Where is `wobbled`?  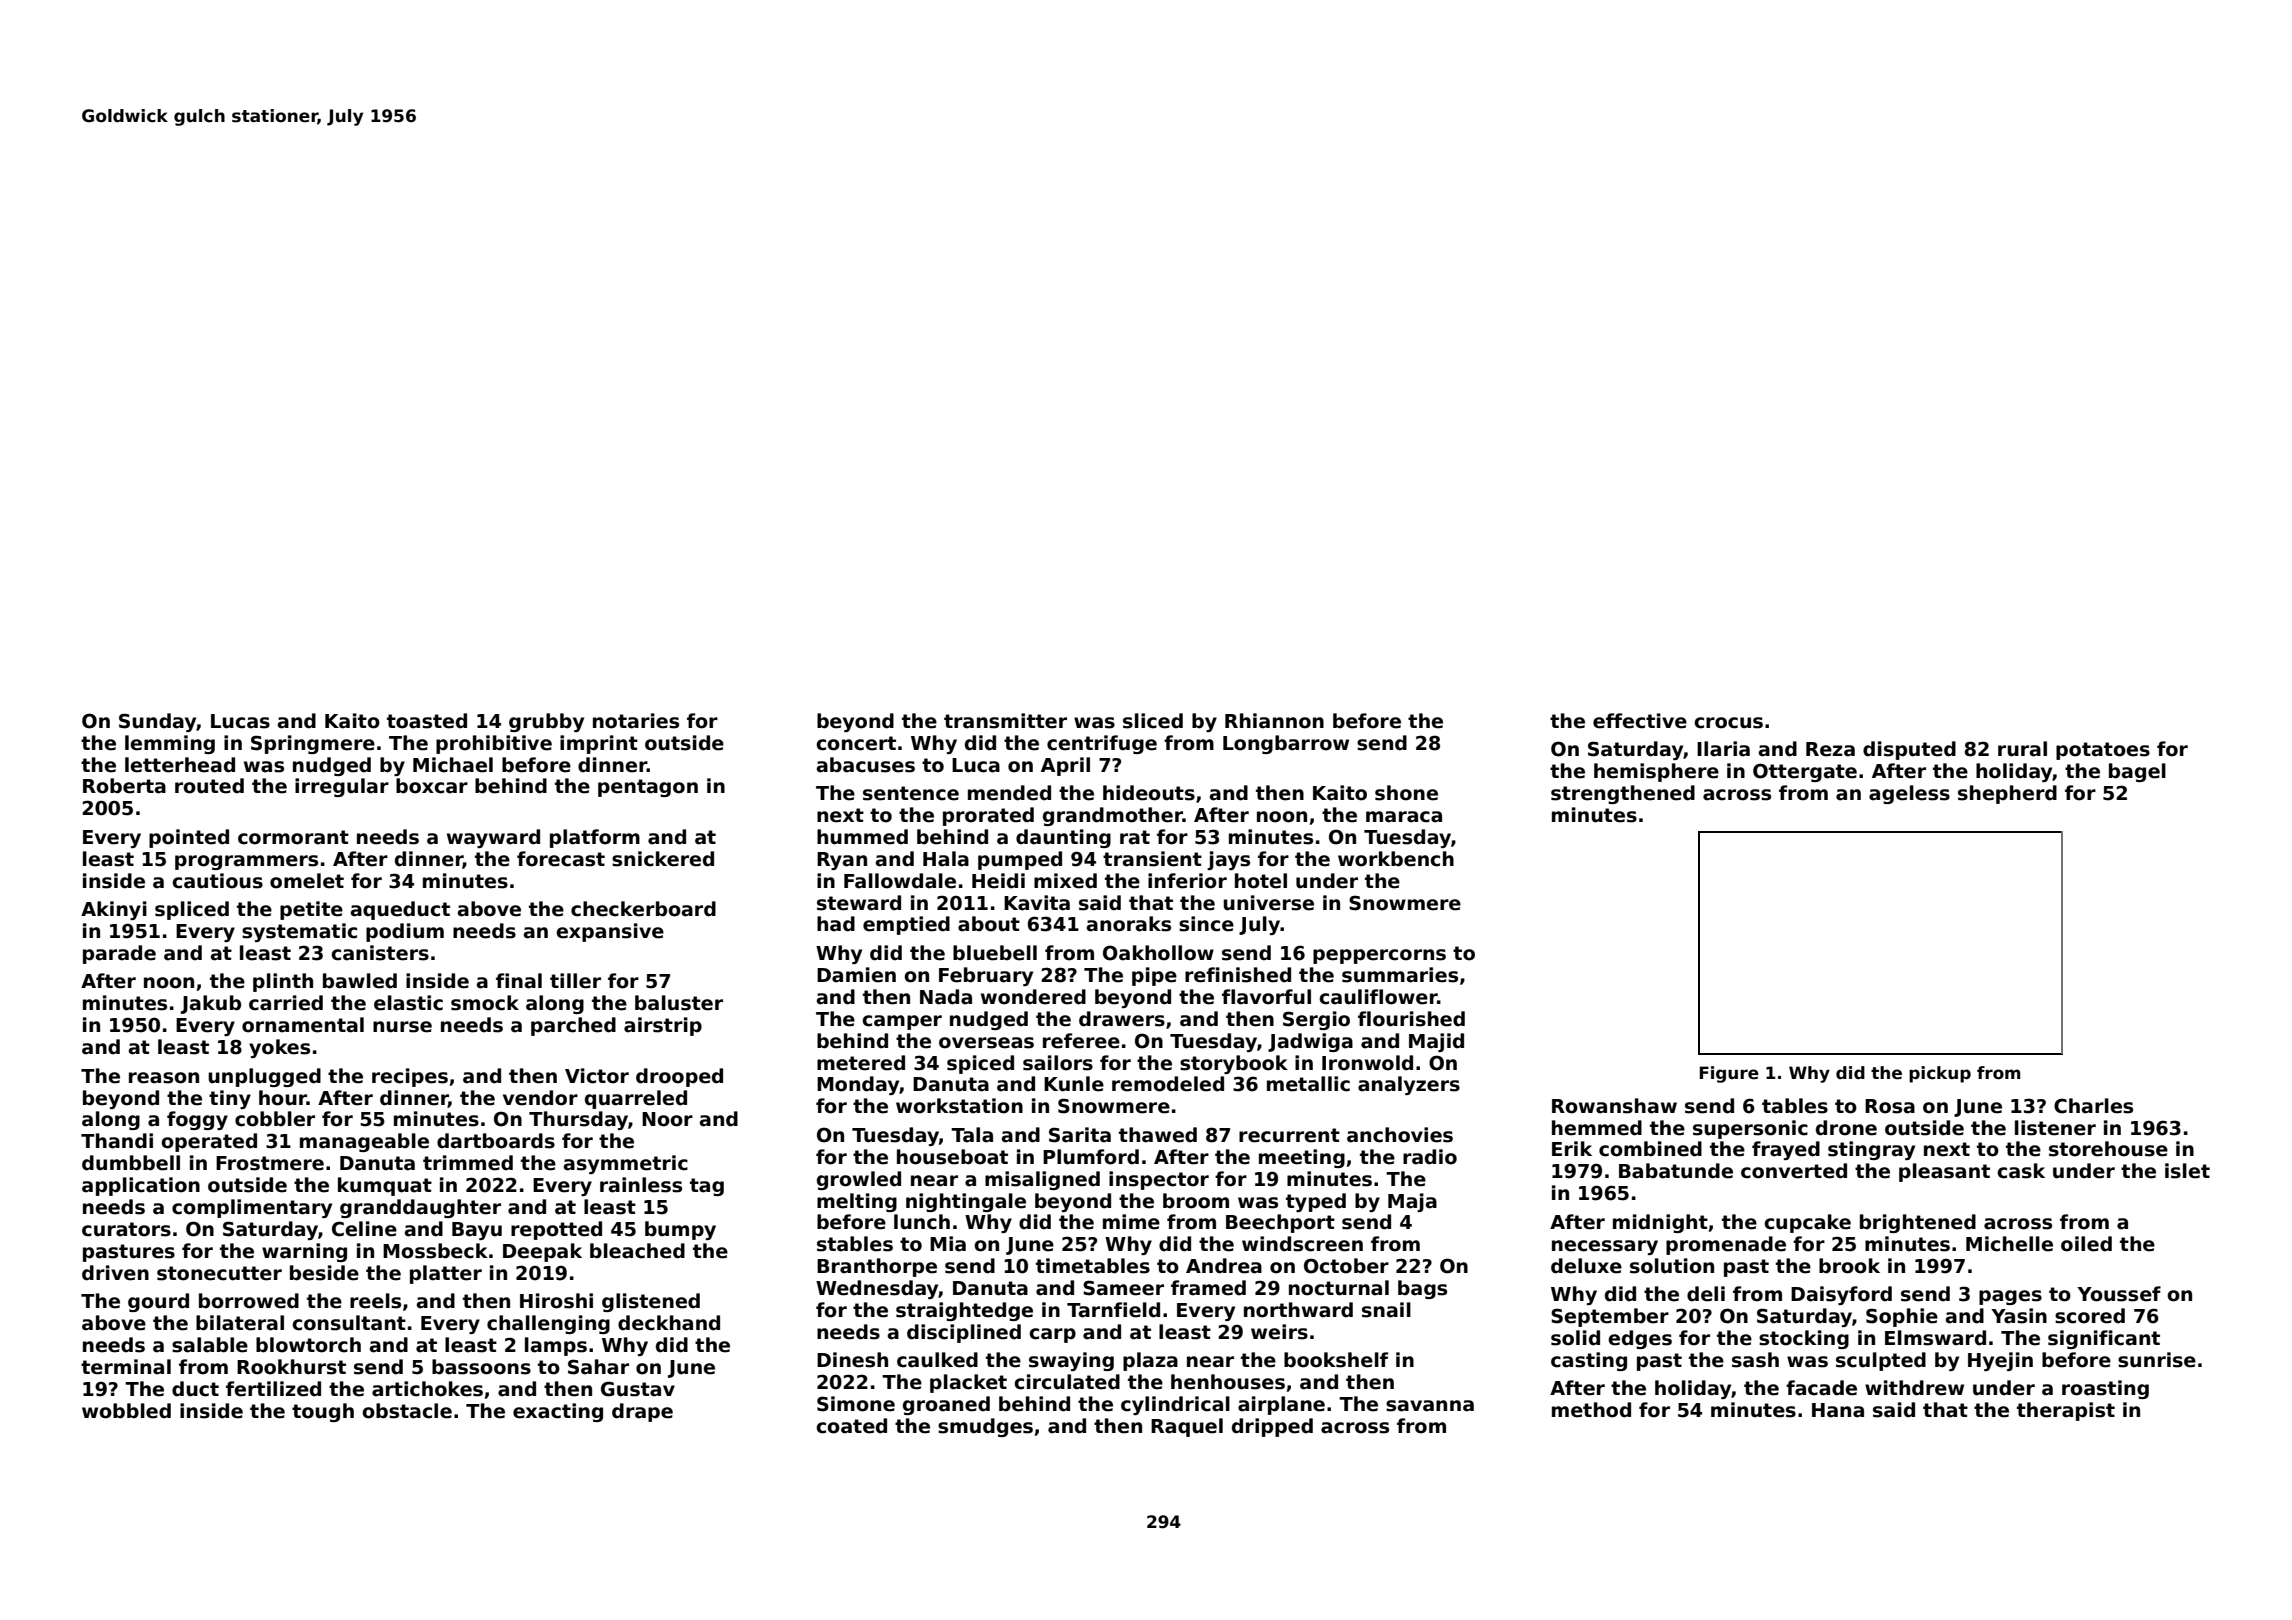
wobbled is located at coordinates (126, 1411).
